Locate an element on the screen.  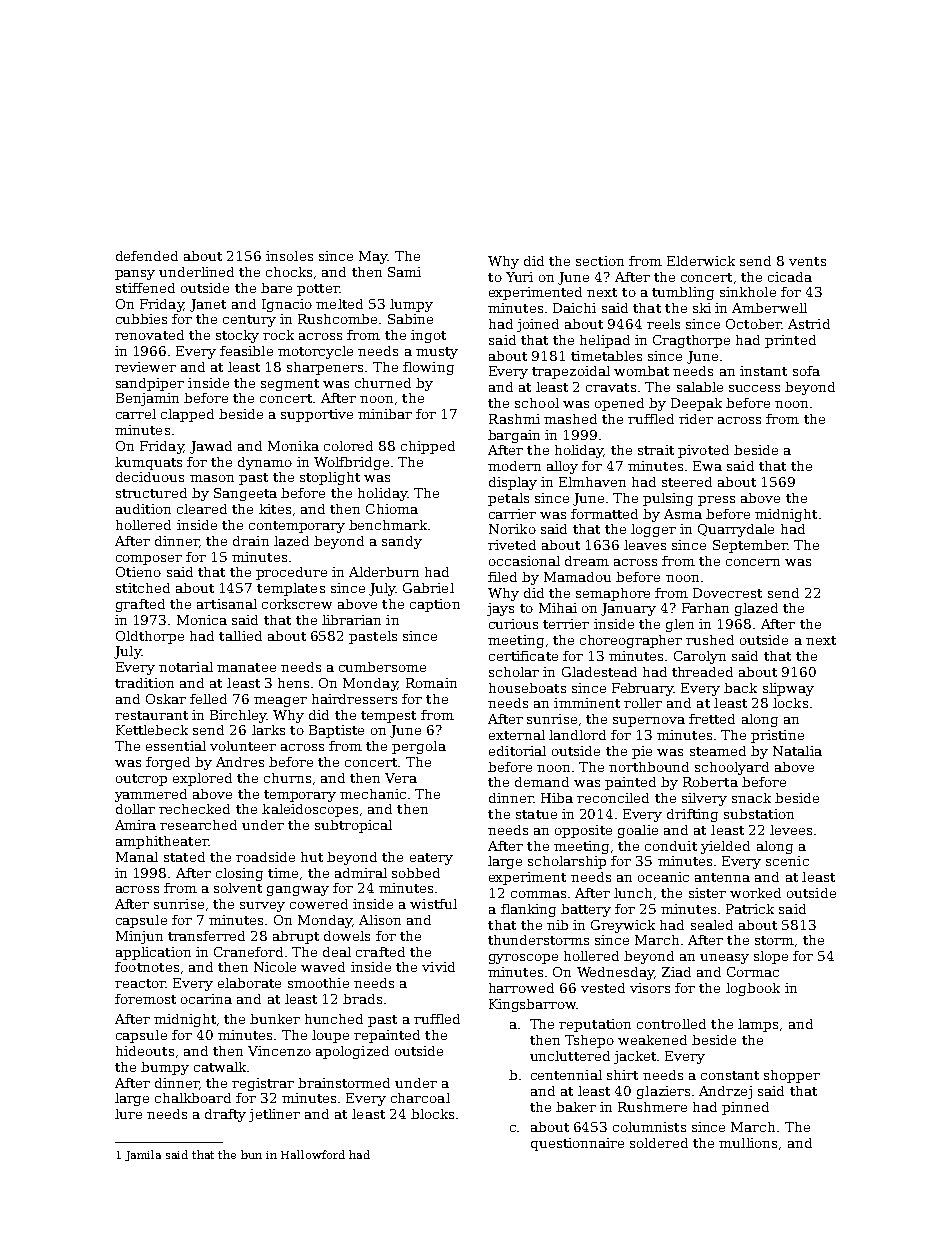
Minjun is located at coordinates (139, 937).
